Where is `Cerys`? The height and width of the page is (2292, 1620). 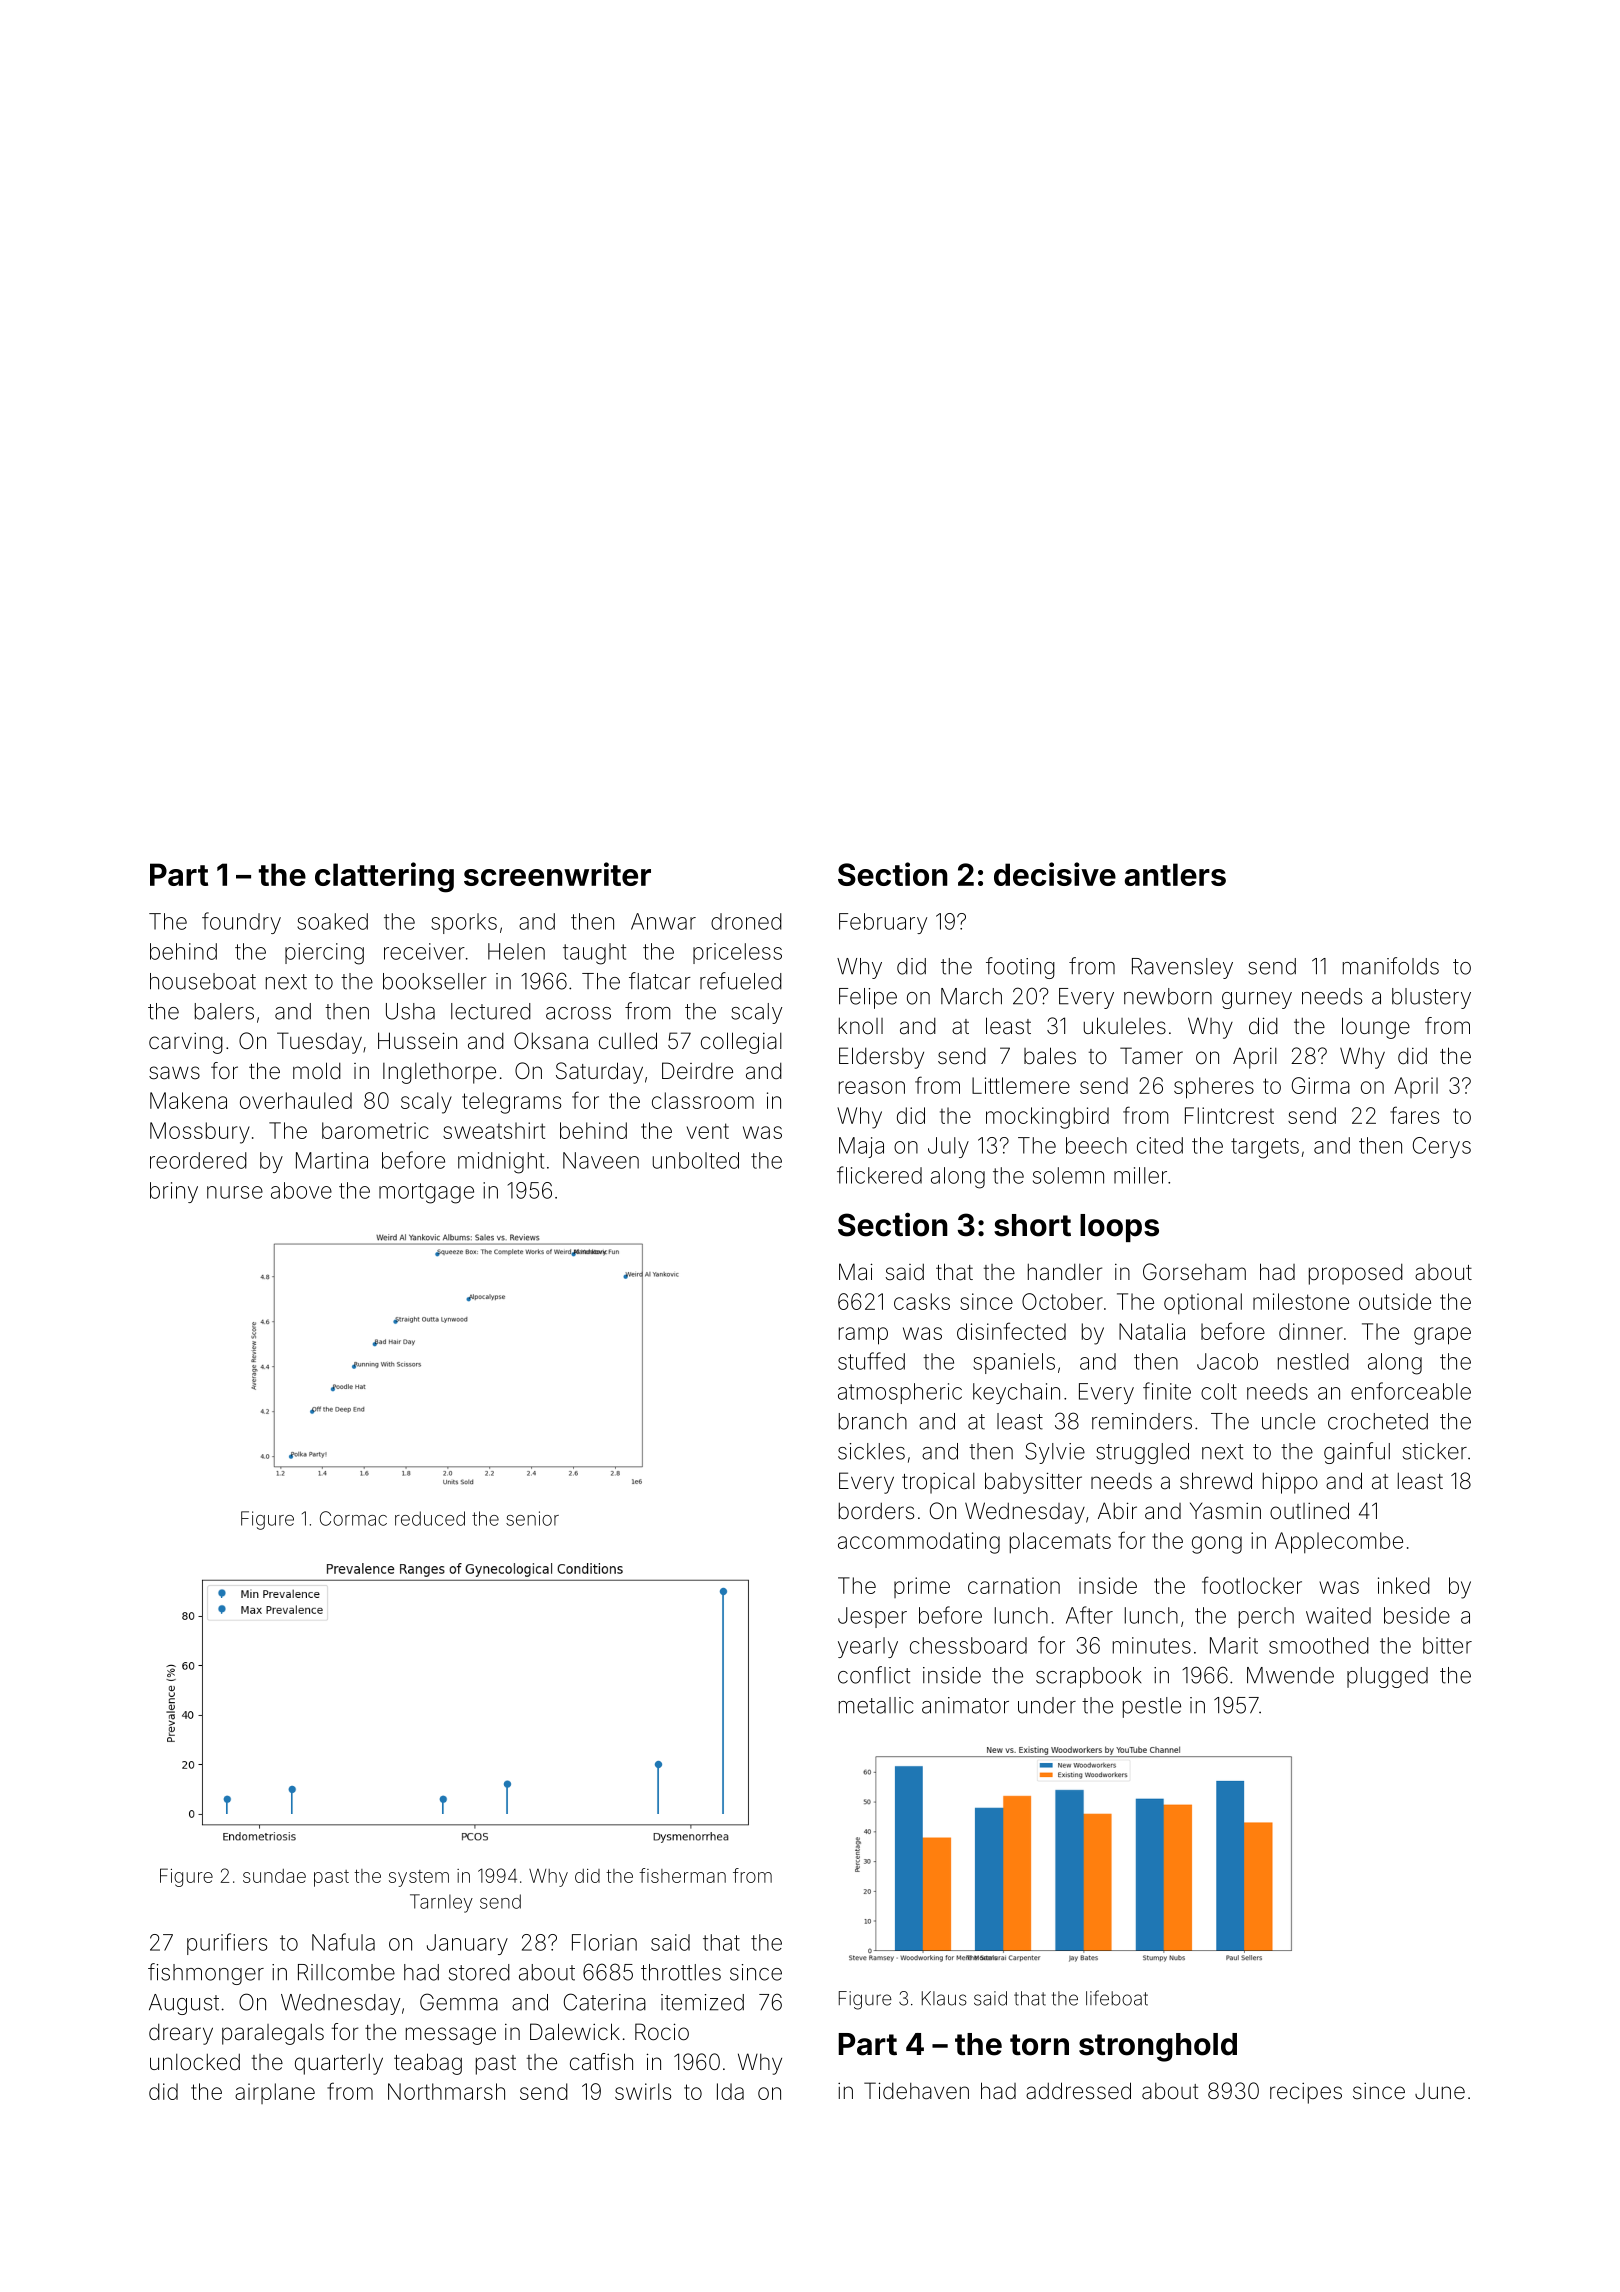
Cerys is located at coordinates (1442, 1147).
